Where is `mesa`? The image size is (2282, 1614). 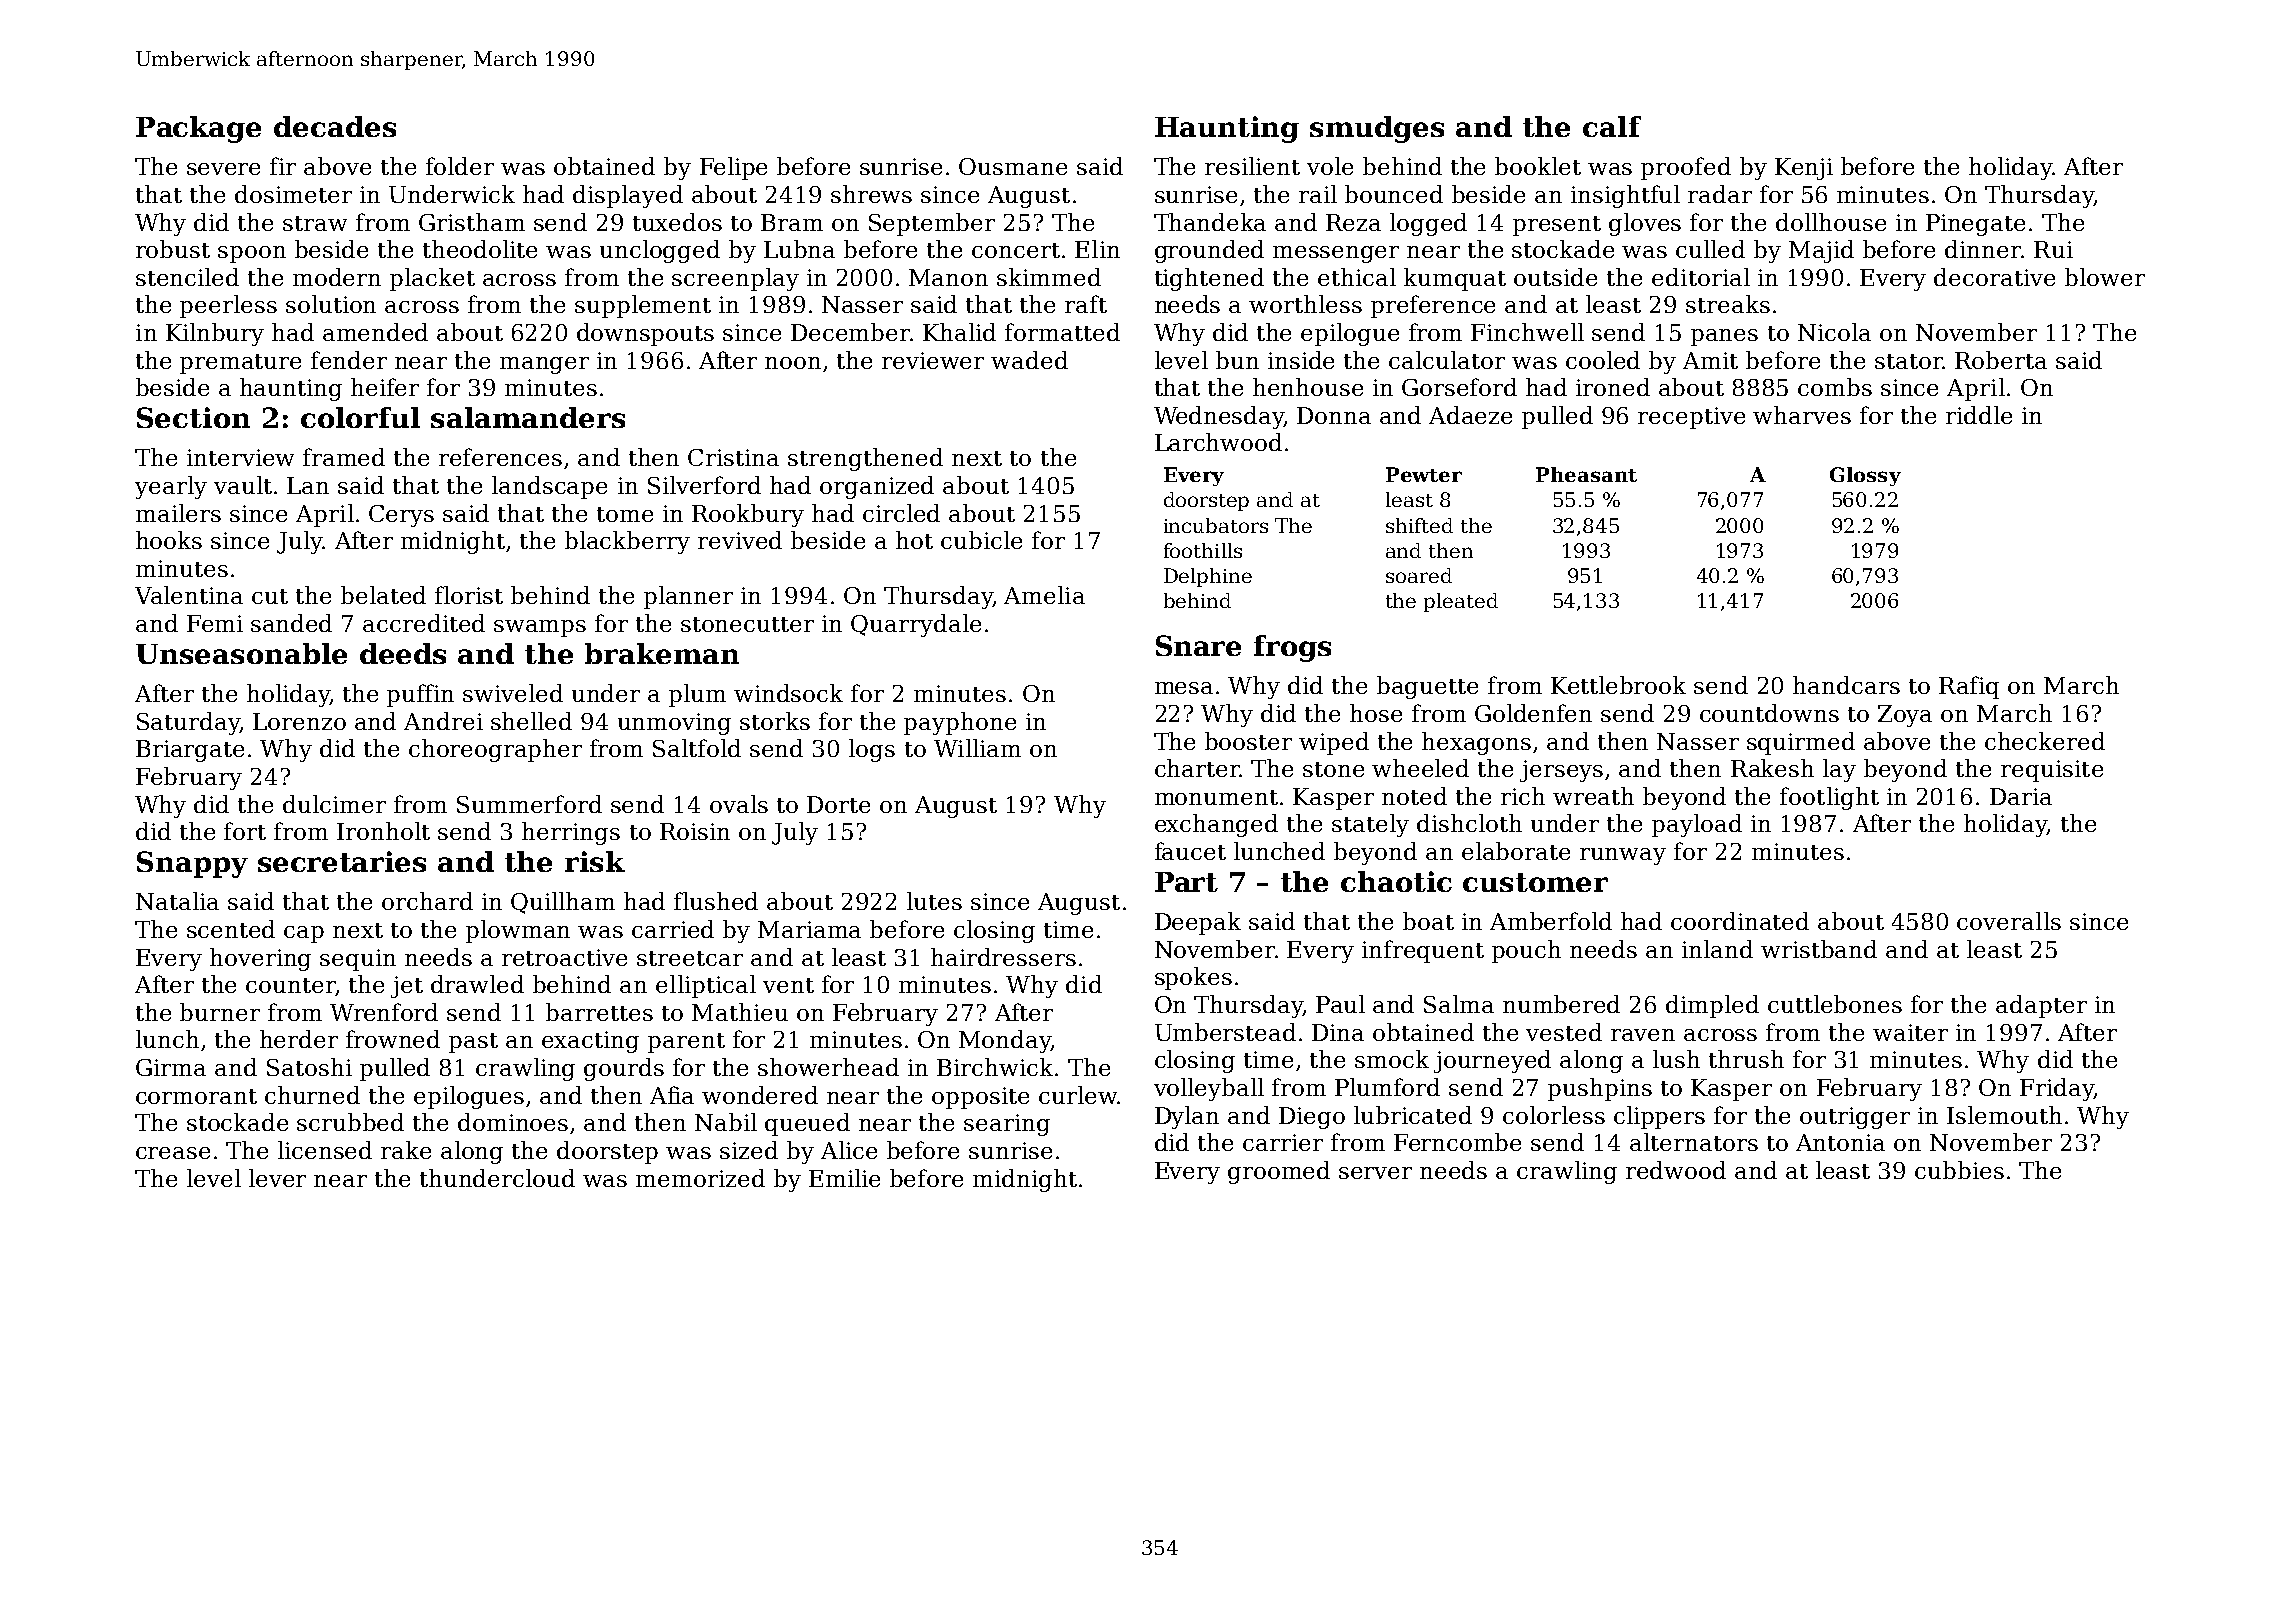 mesa is located at coordinates (1184, 688).
